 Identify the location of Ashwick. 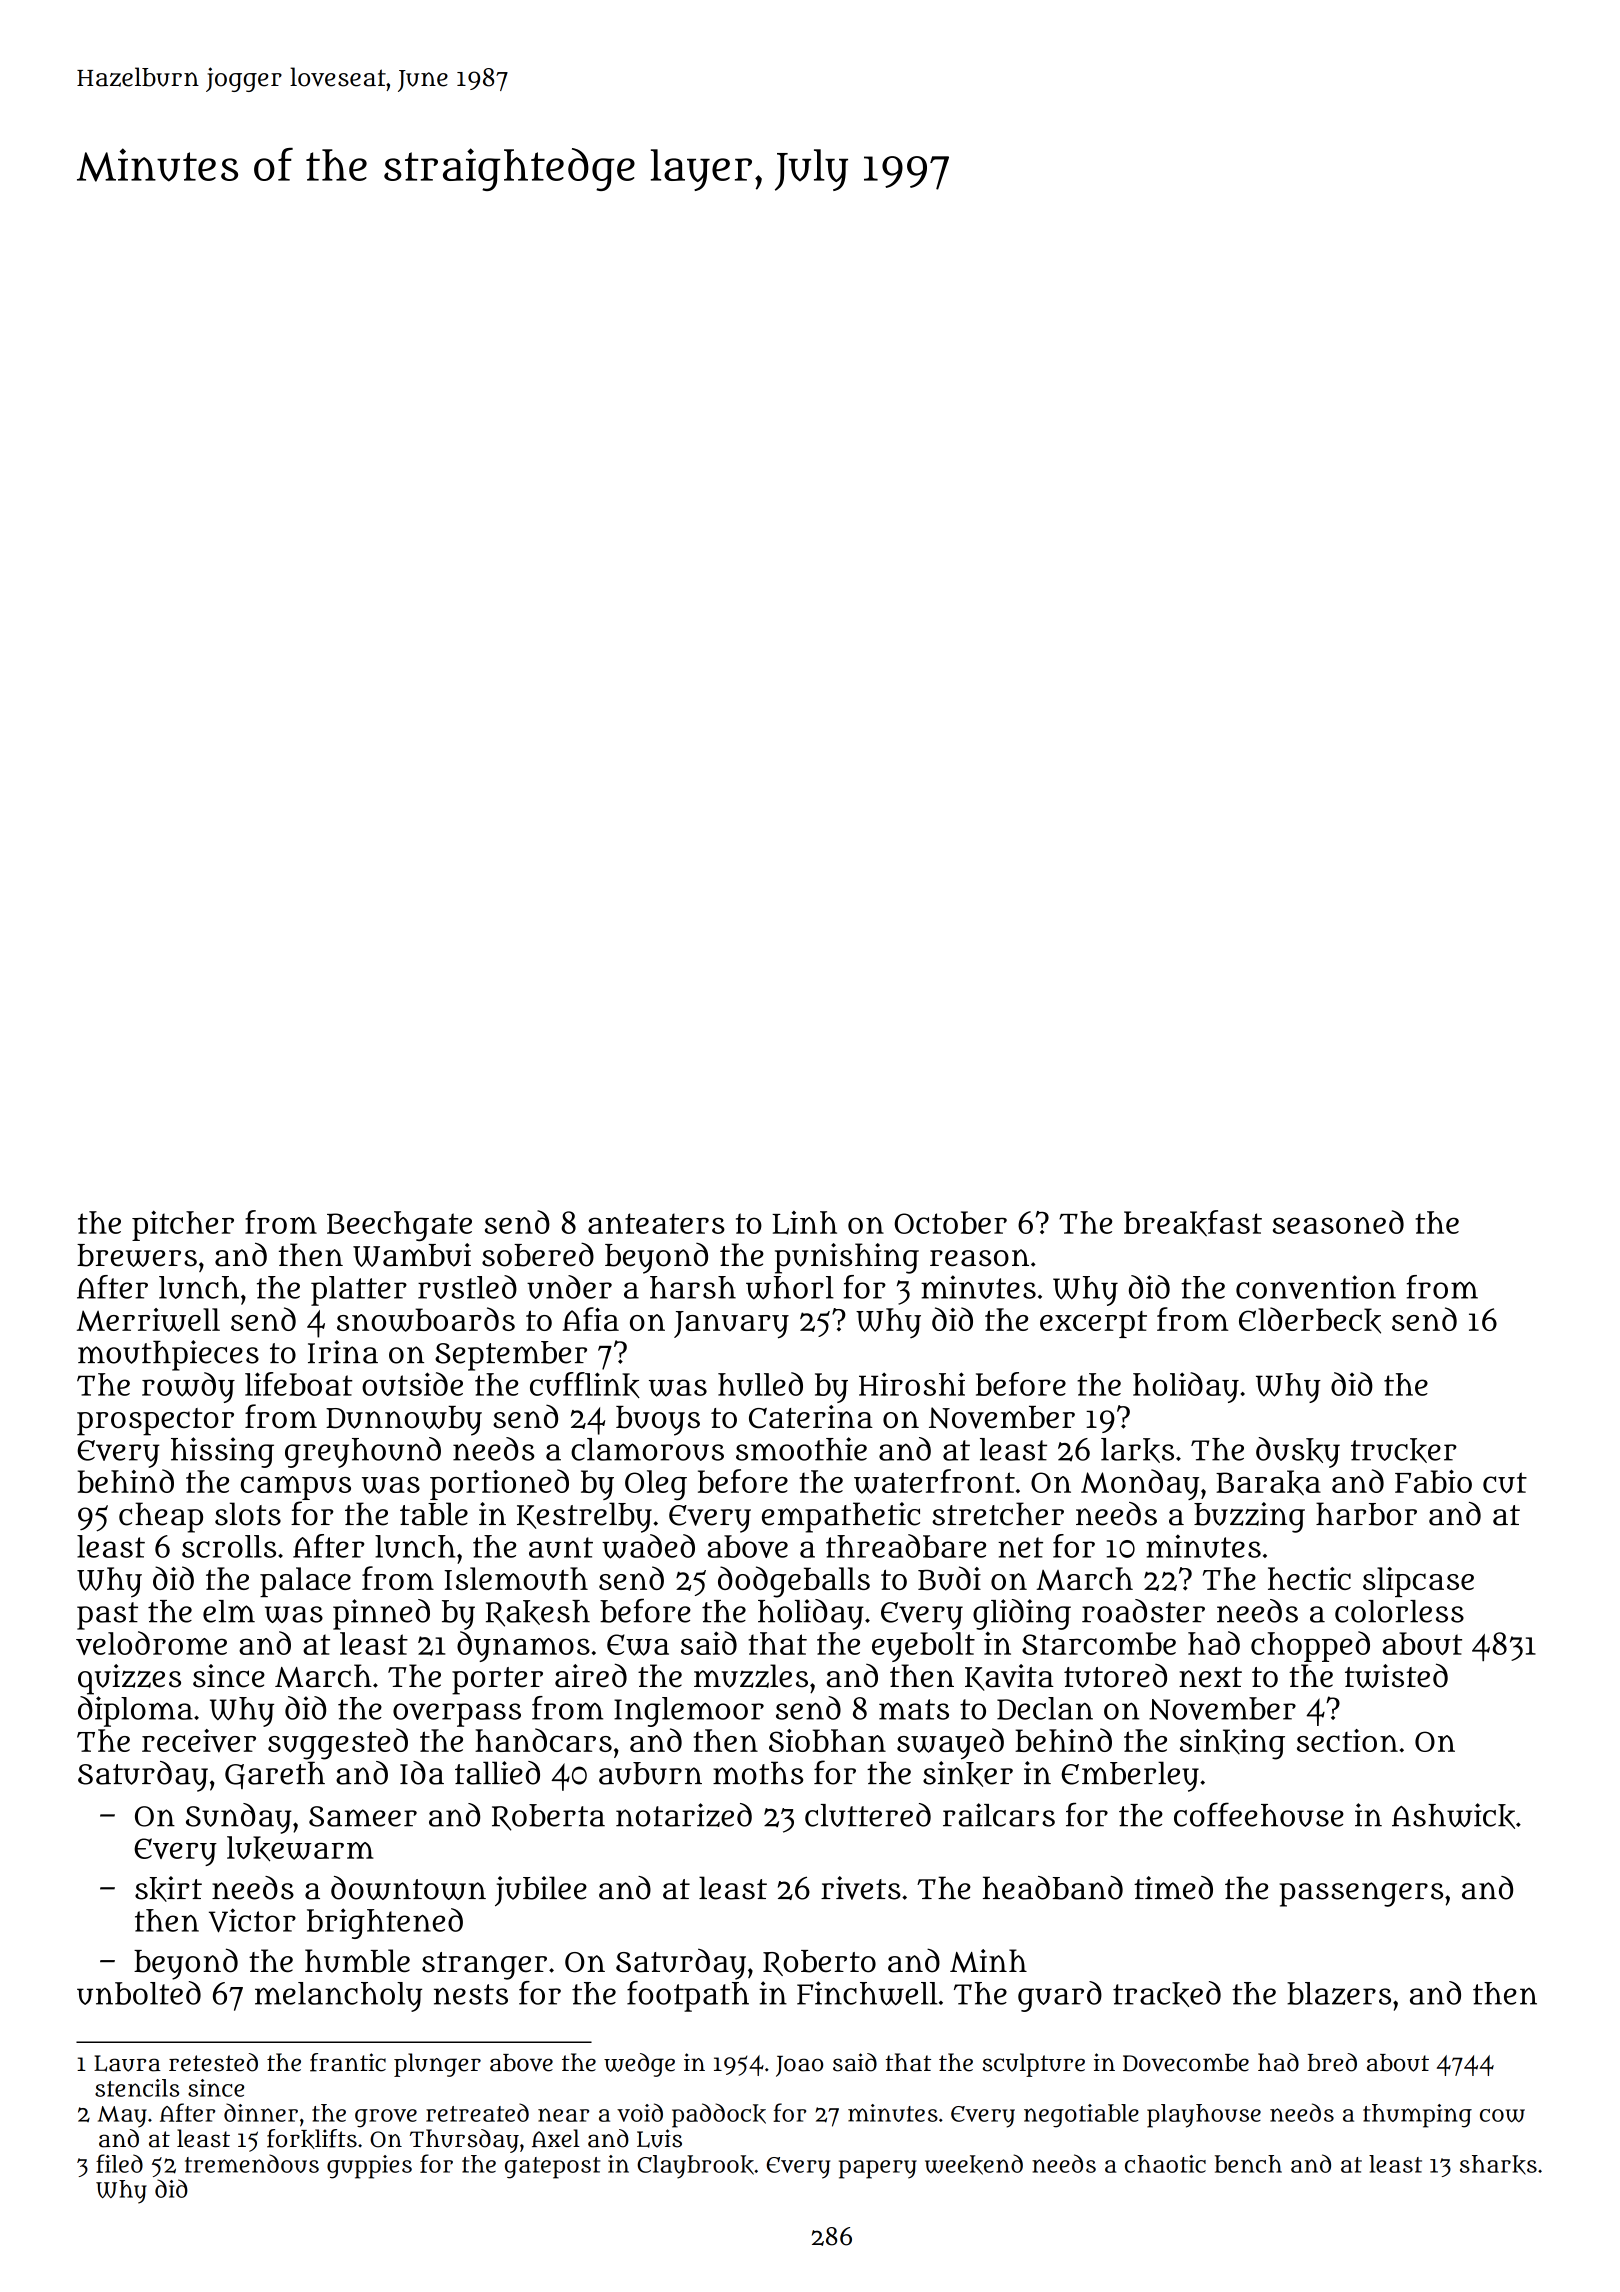
(1453, 1816).
